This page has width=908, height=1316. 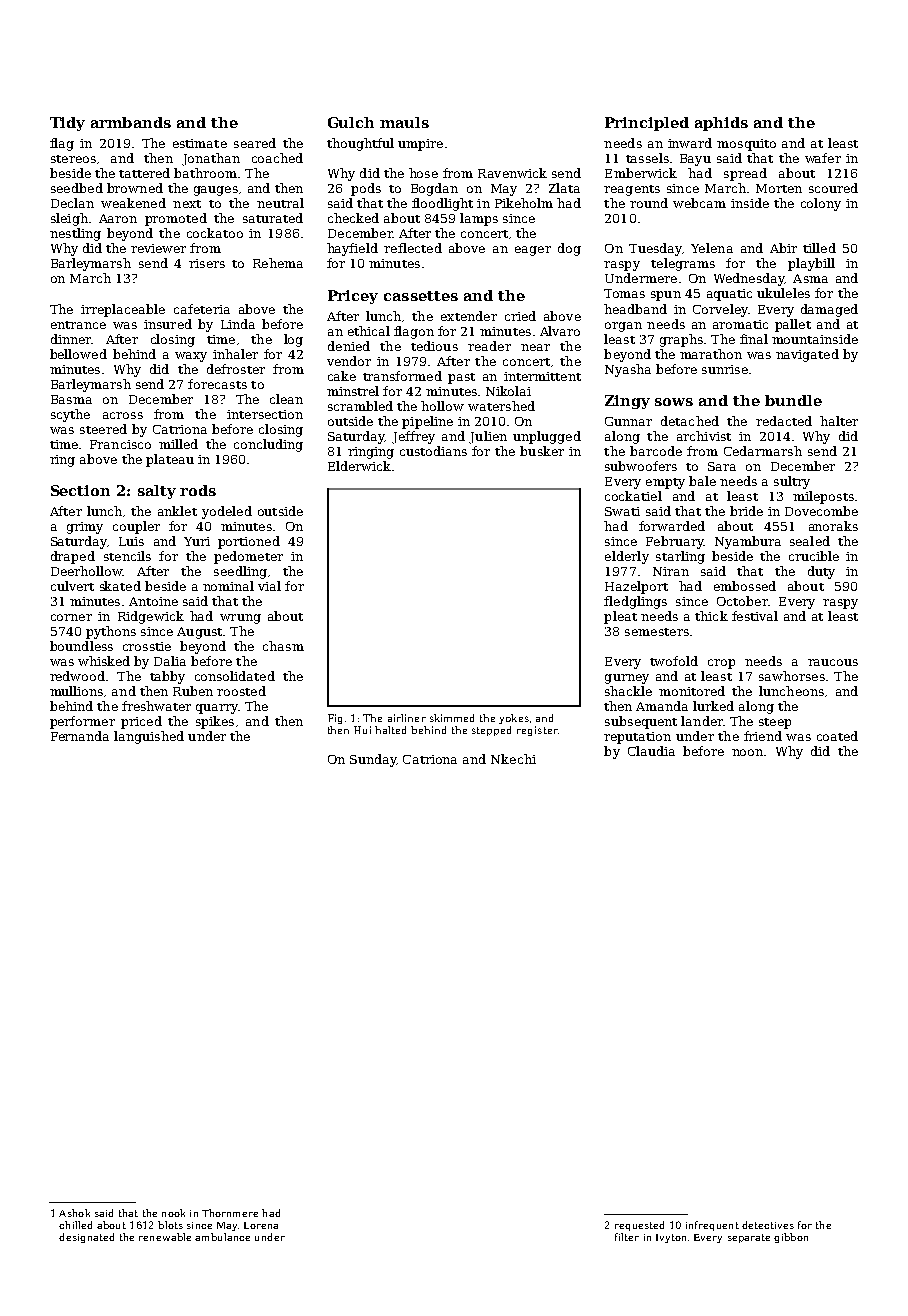 I want to click on filter, so click(x=627, y=1237).
